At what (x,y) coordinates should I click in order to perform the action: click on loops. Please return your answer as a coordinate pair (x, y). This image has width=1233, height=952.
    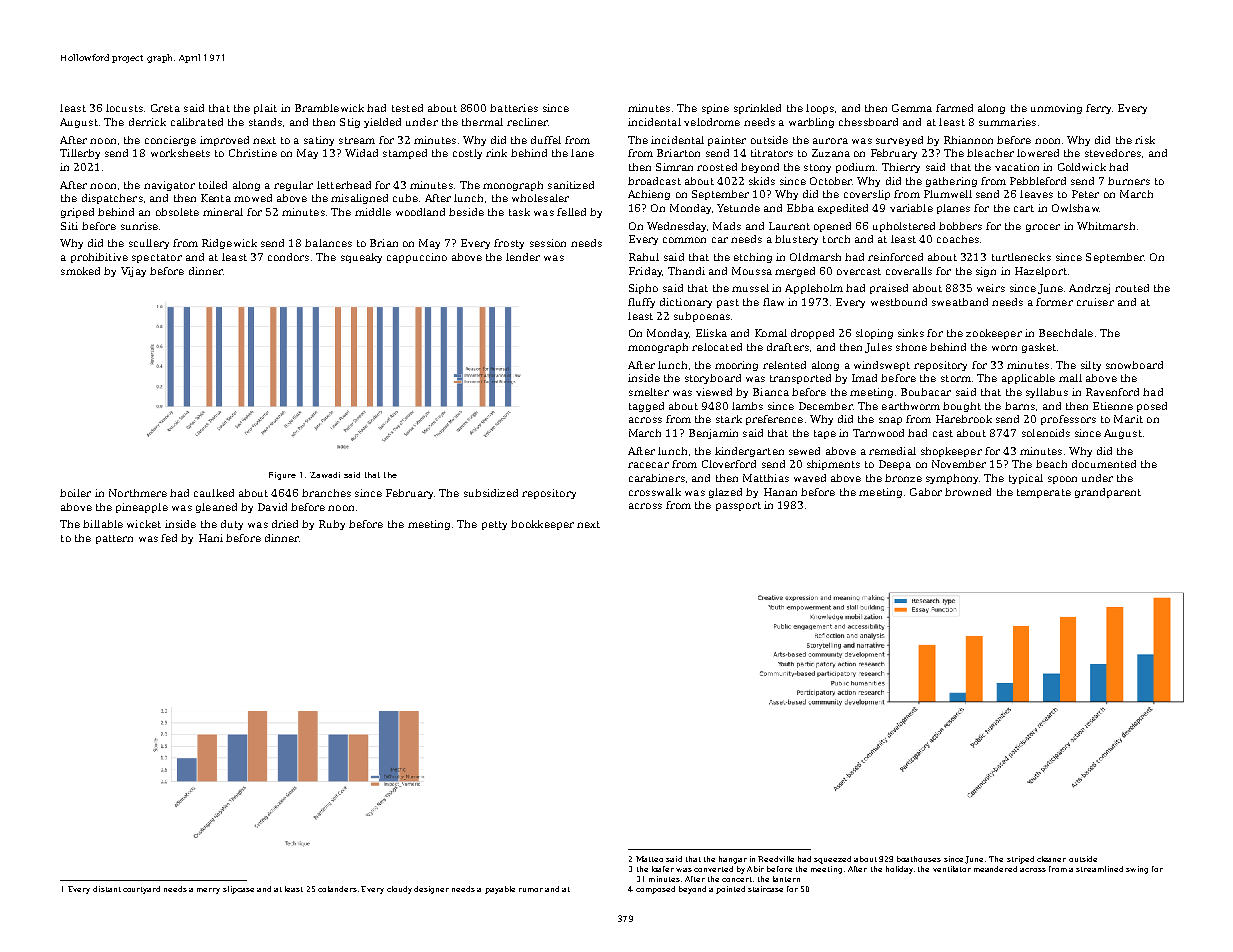
    Looking at the image, I should click on (820, 109).
